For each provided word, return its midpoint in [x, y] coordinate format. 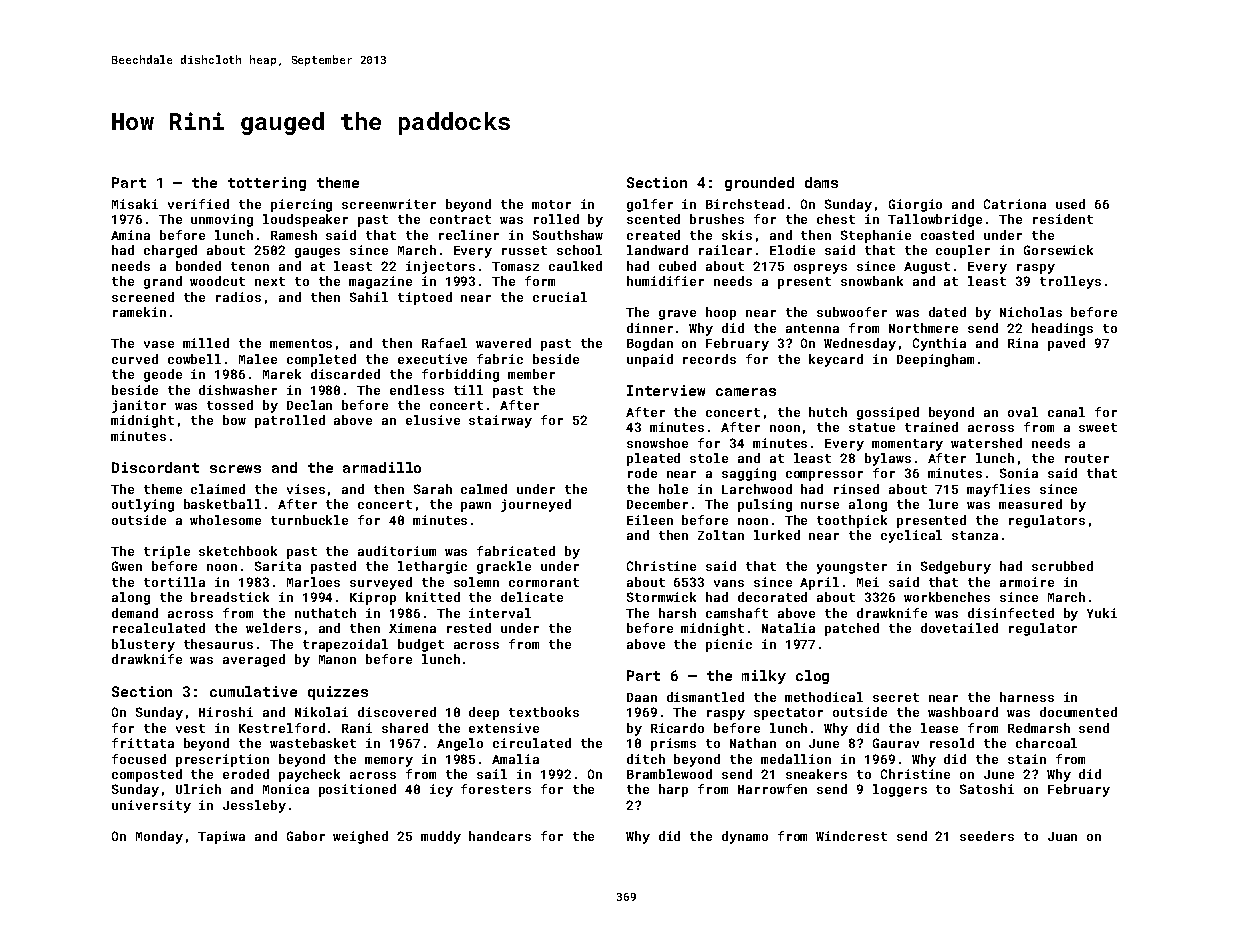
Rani [357, 728]
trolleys [1070, 282]
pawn [476, 507]
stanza [975, 535]
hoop [721, 313]
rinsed [856, 489]
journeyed [536, 505]
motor [551, 204]
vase [159, 344]
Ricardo [677, 728]
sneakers [816, 774]
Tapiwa [221, 837]
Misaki [135, 204]
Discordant [155, 467]
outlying [143, 505]
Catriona [1015, 204]
